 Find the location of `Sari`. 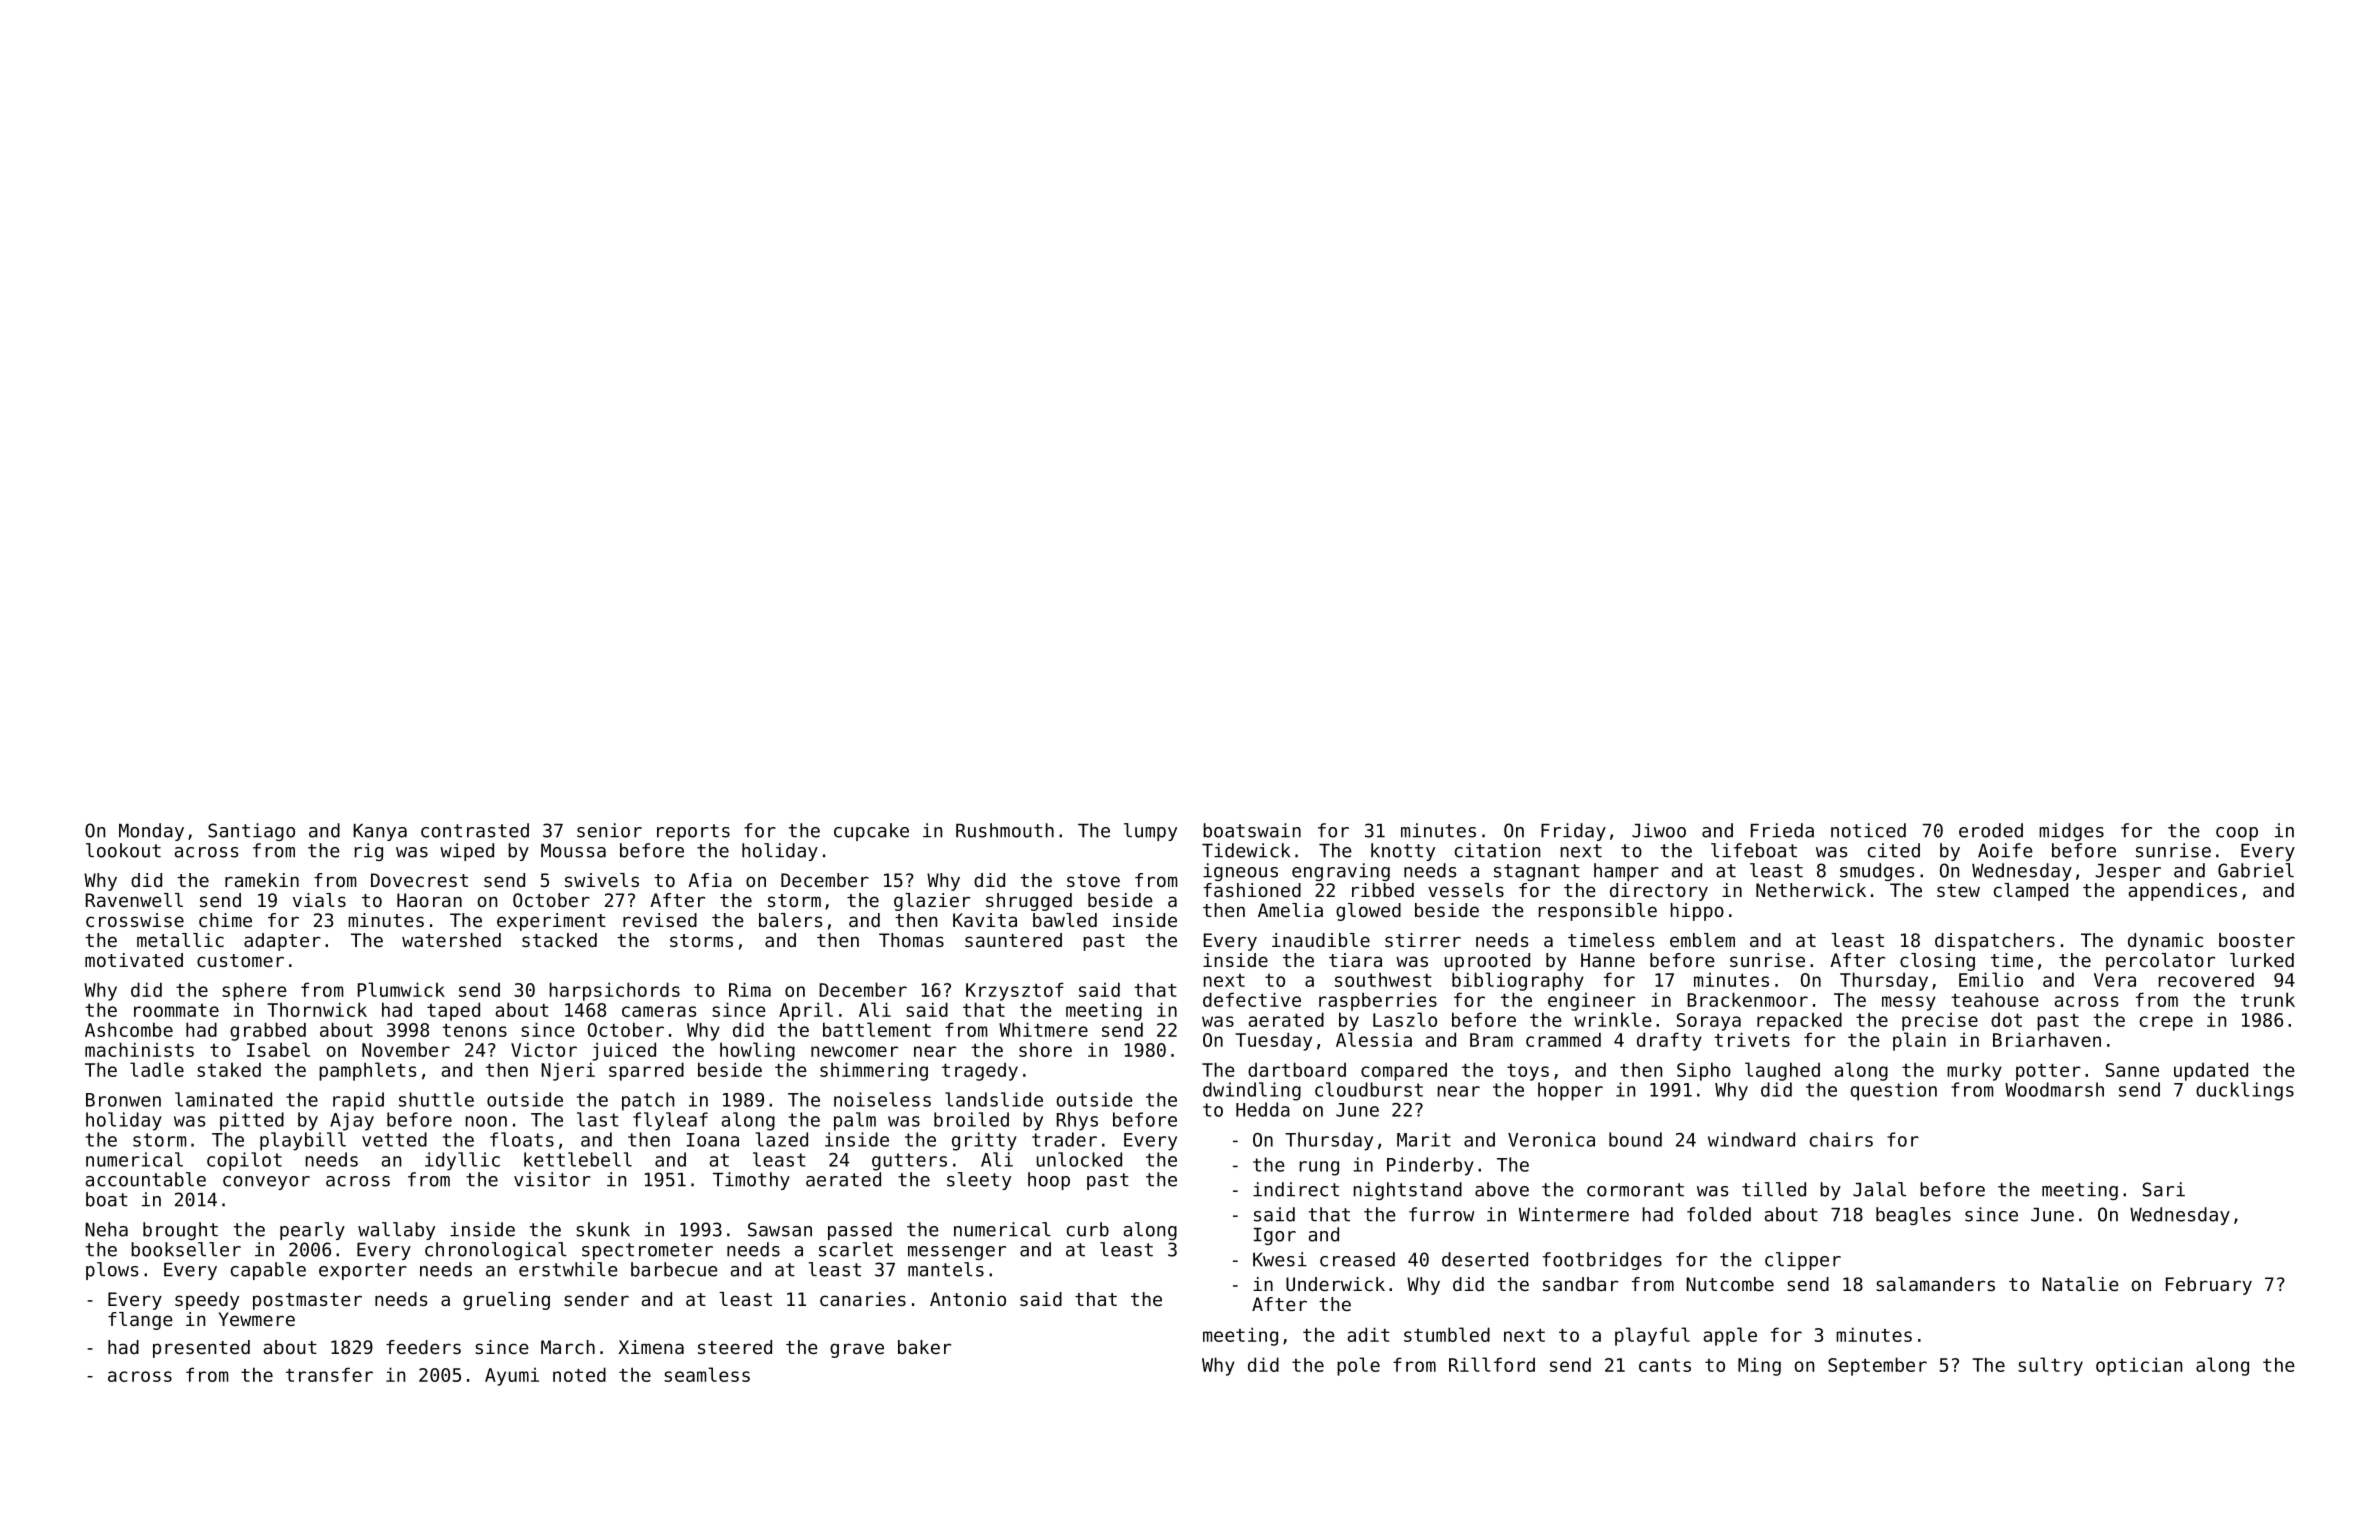

Sari is located at coordinates (2164, 1189).
